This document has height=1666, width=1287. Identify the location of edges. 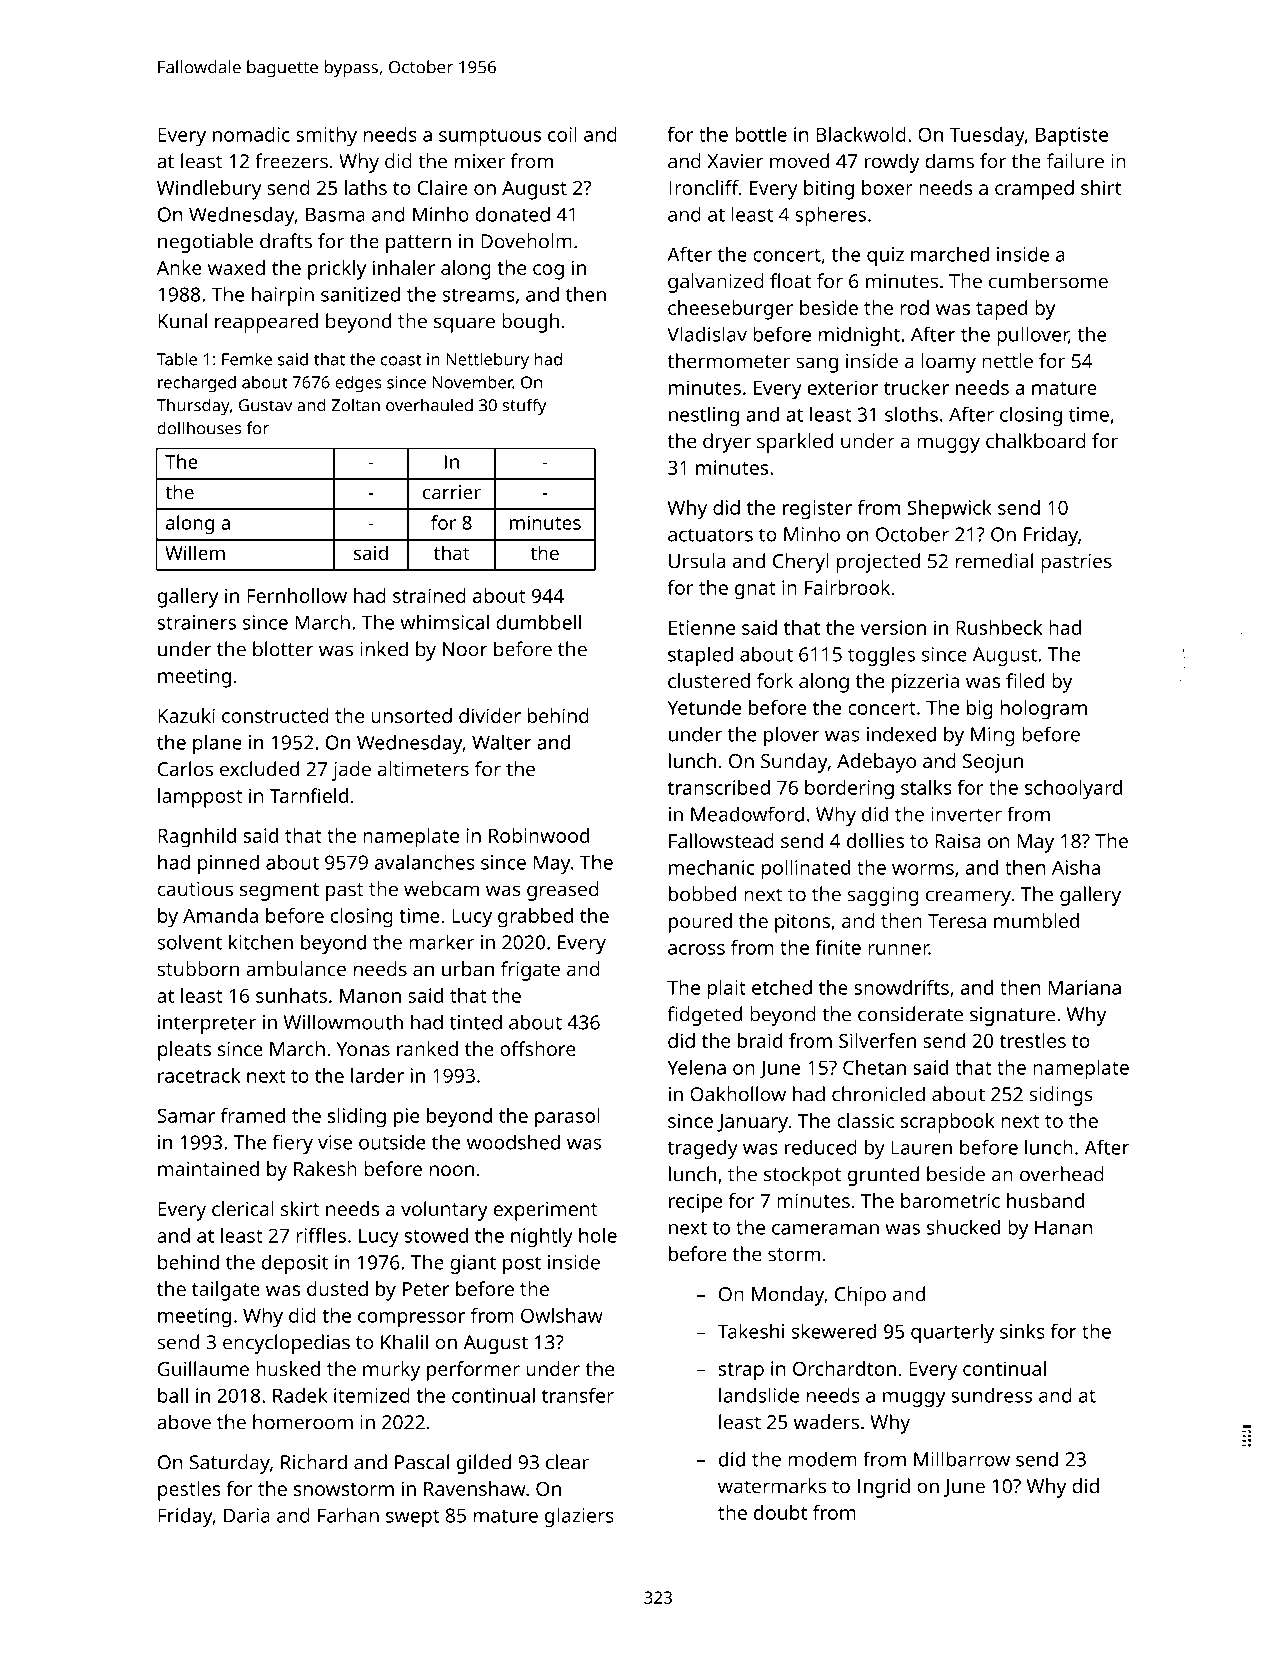
(358, 384).
